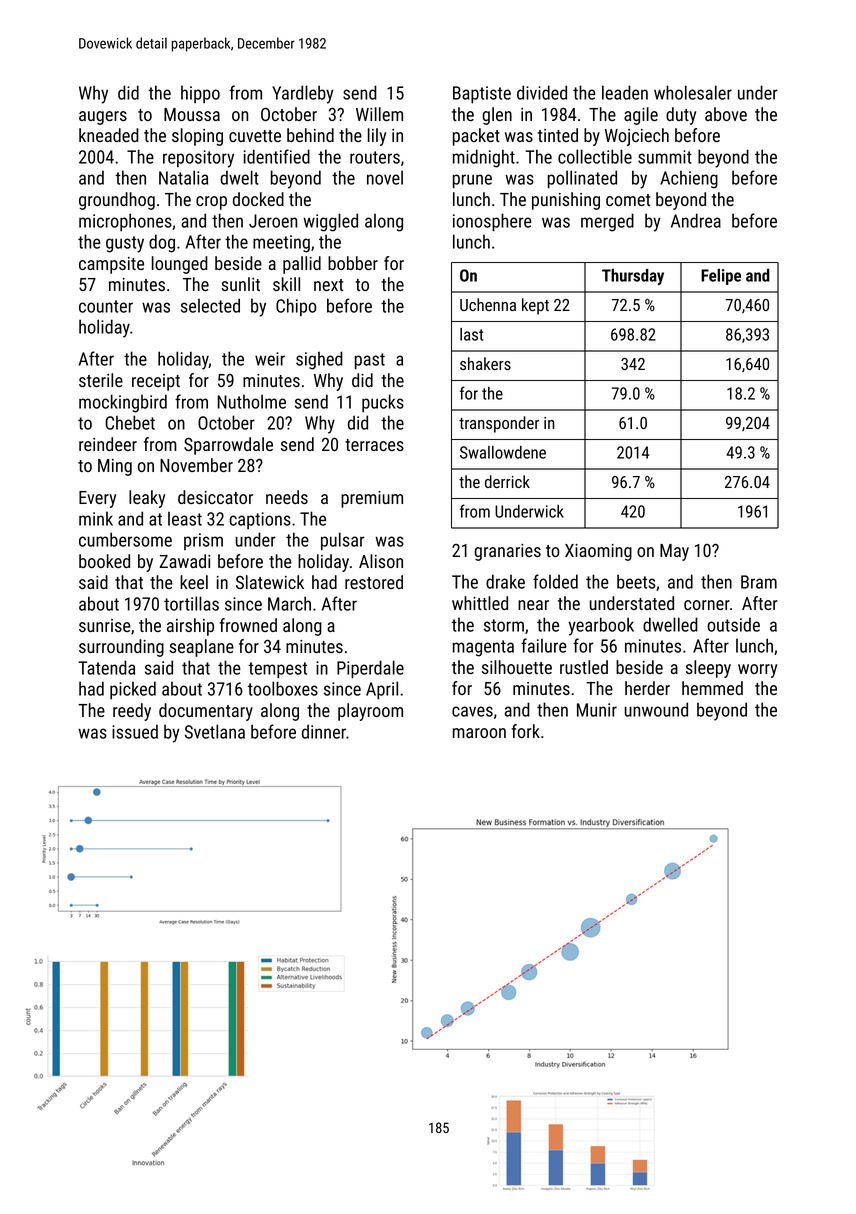 Image resolution: width=856 pixels, height=1214 pixels. I want to click on Zawadi, so click(185, 561).
